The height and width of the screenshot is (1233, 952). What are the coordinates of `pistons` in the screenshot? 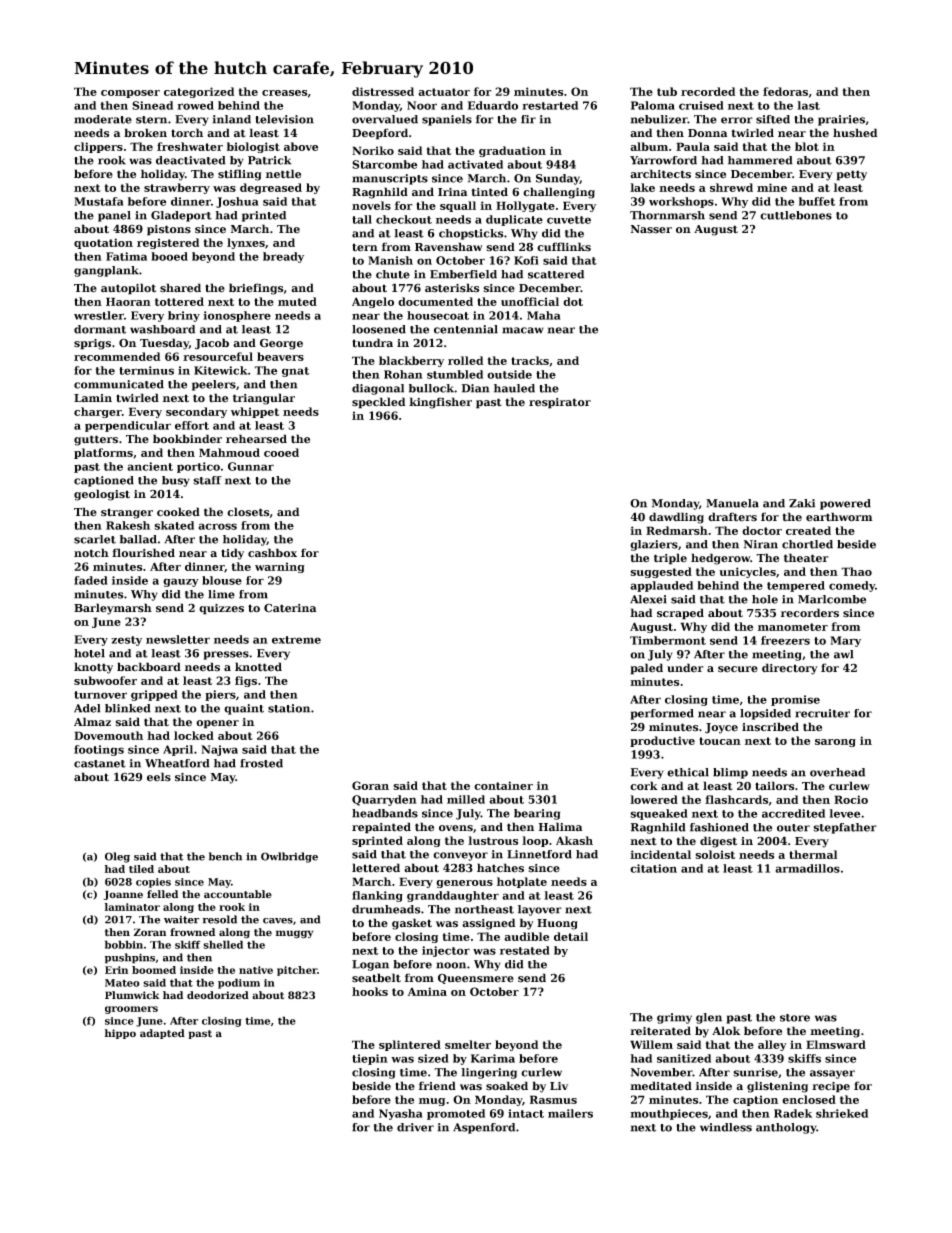 It's located at (169, 230).
